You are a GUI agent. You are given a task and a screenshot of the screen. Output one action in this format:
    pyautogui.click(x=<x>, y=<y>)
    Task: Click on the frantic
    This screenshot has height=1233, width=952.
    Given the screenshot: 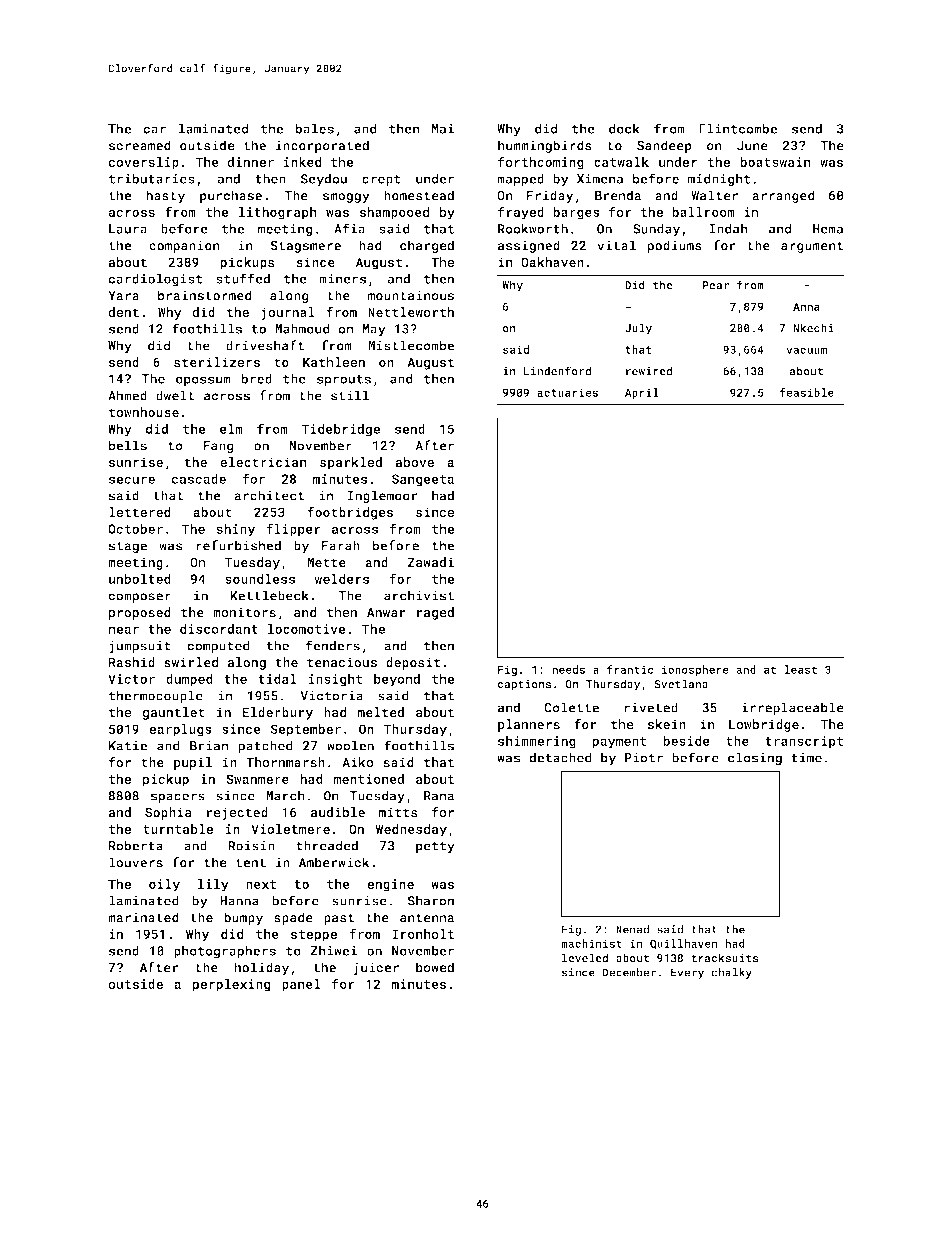 What is the action you would take?
    pyautogui.click(x=630, y=669)
